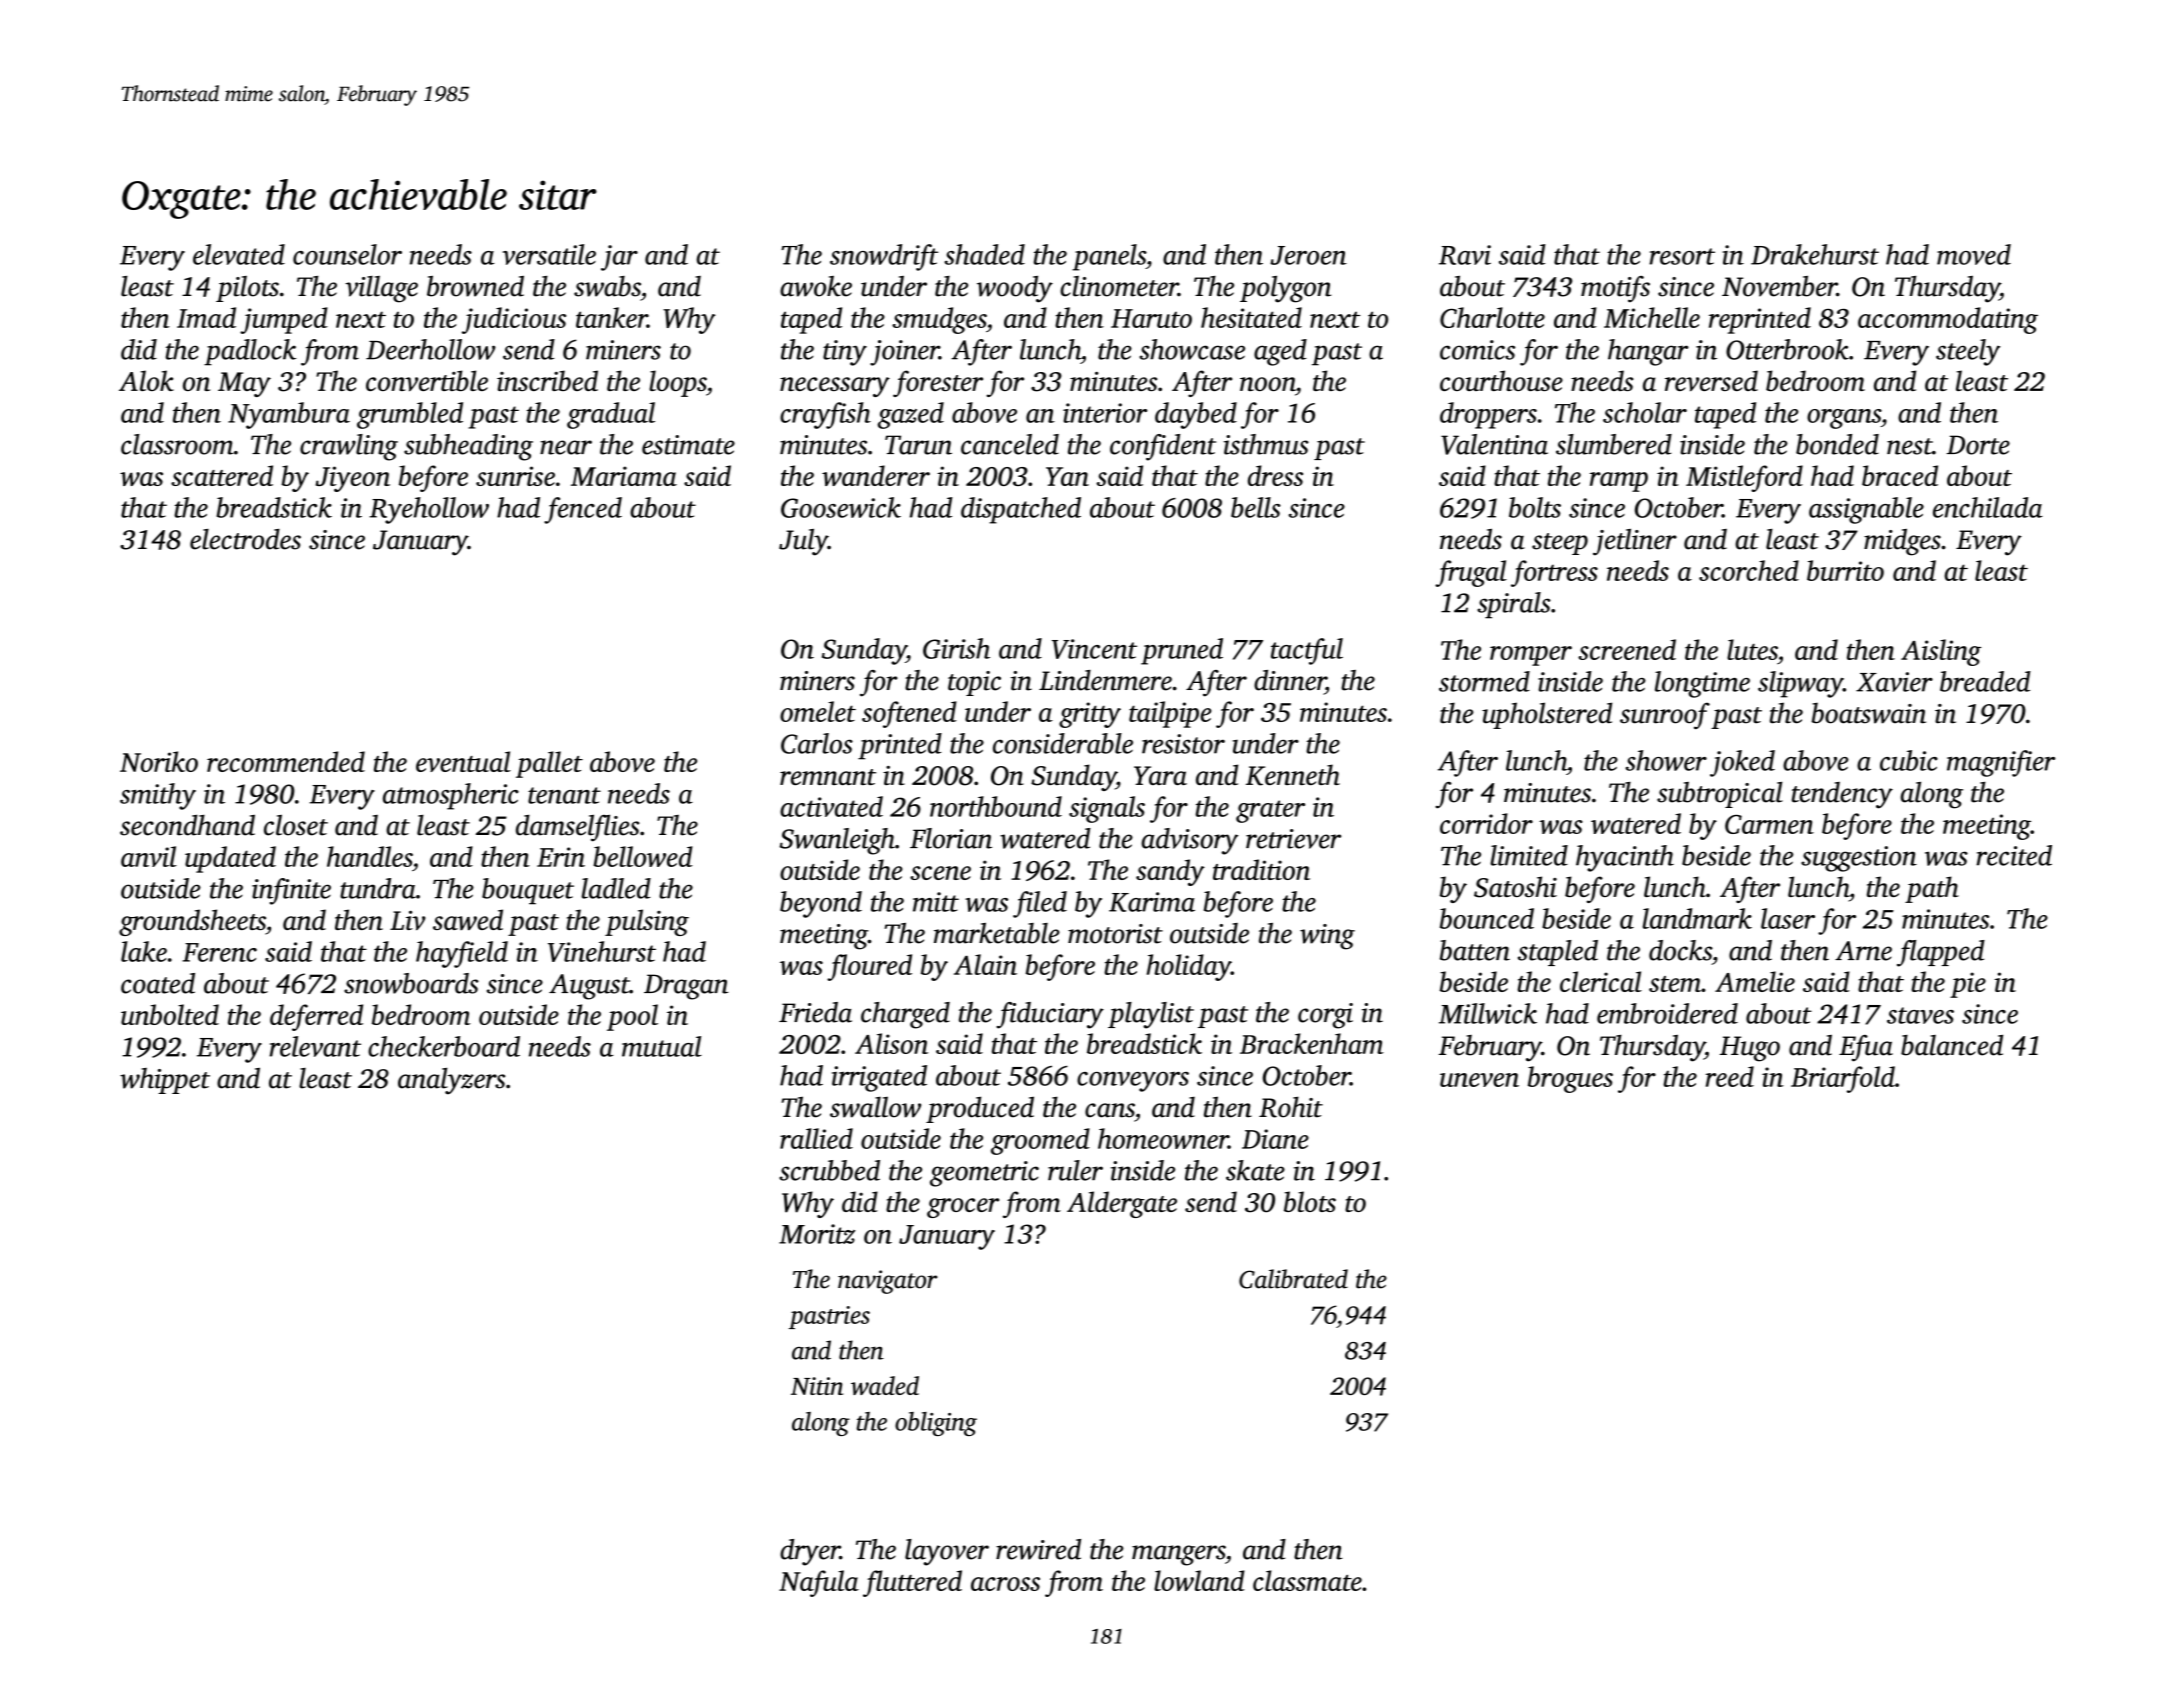 The image size is (2178, 1683). Describe the element at coordinates (810, 1552) in the screenshot. I see `dryer` at that location.
